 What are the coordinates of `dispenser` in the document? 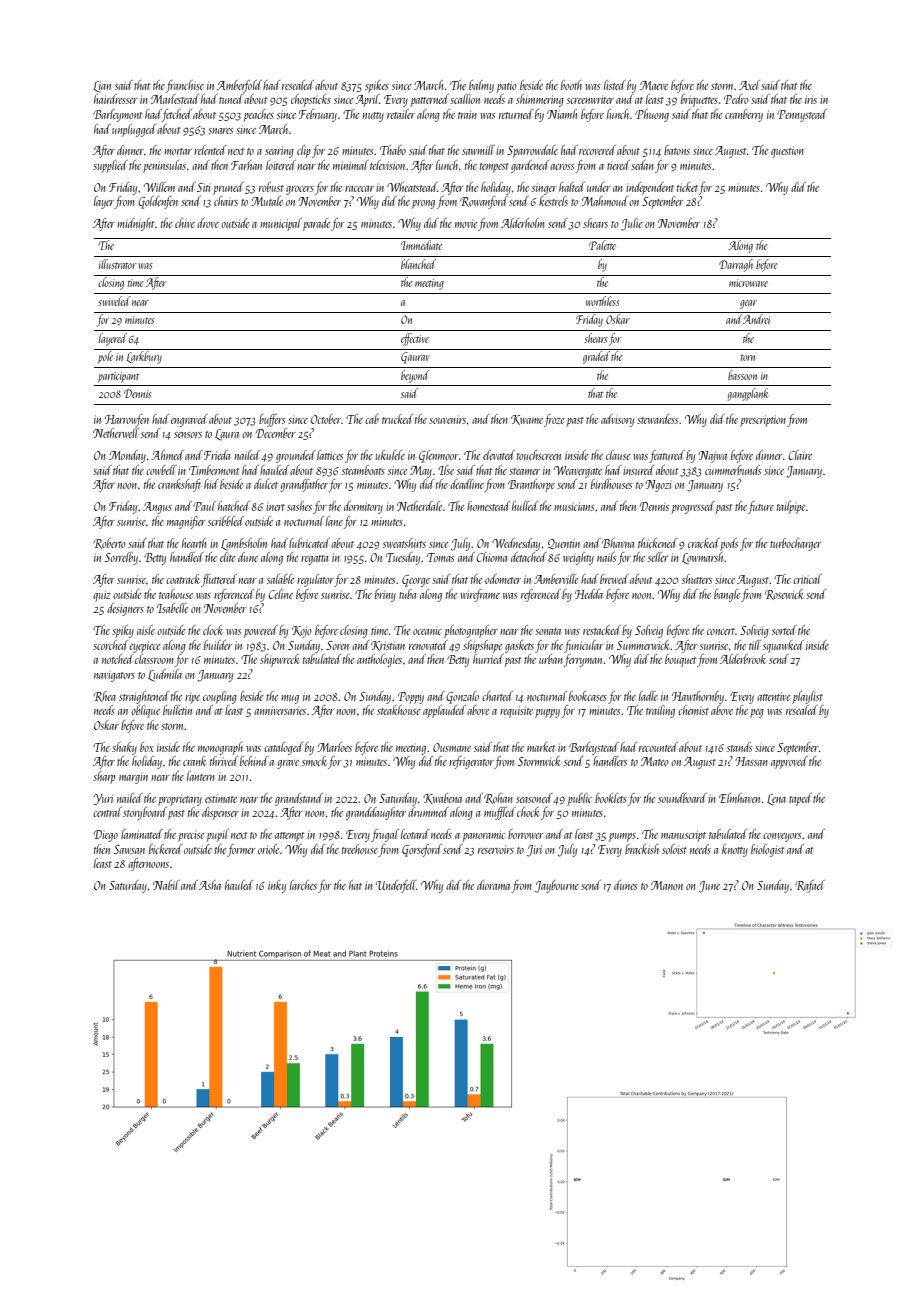 It's located at (220, 813).
